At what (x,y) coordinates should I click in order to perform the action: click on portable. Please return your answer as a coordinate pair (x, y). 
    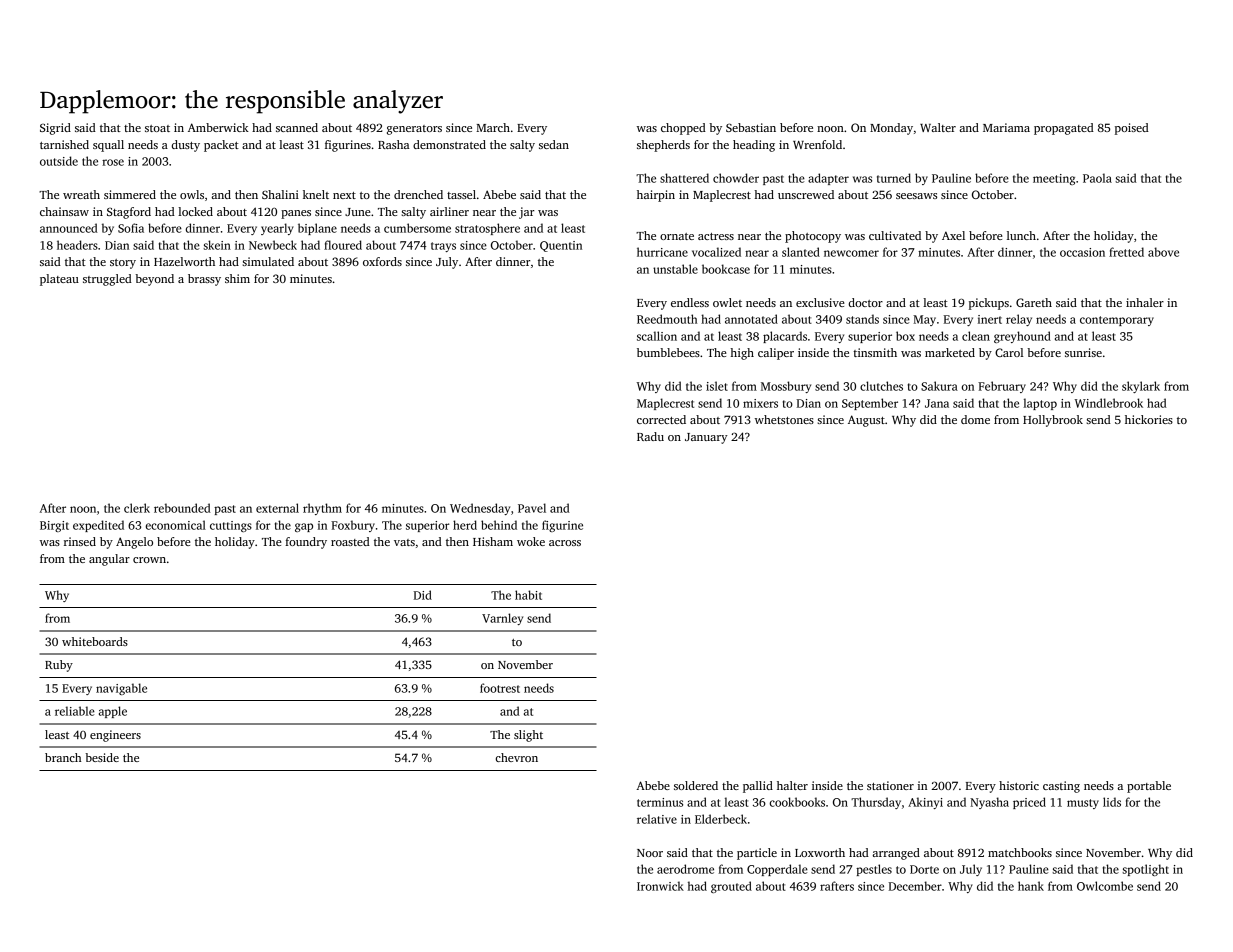
    Looking at the image, I should click on (1149, 787).
